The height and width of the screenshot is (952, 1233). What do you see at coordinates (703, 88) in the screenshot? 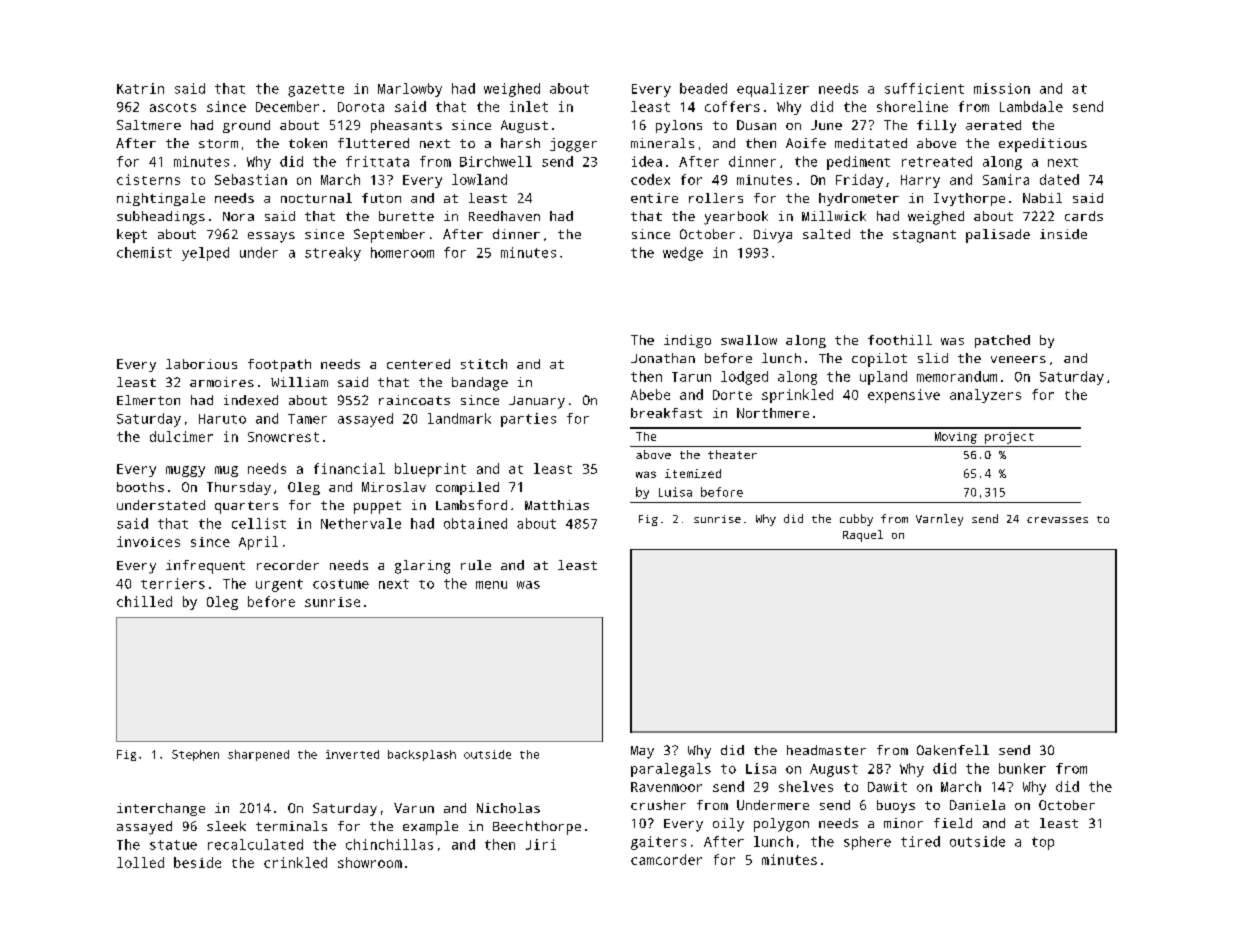
I see `beaded` at bounding box center [703, 88].
